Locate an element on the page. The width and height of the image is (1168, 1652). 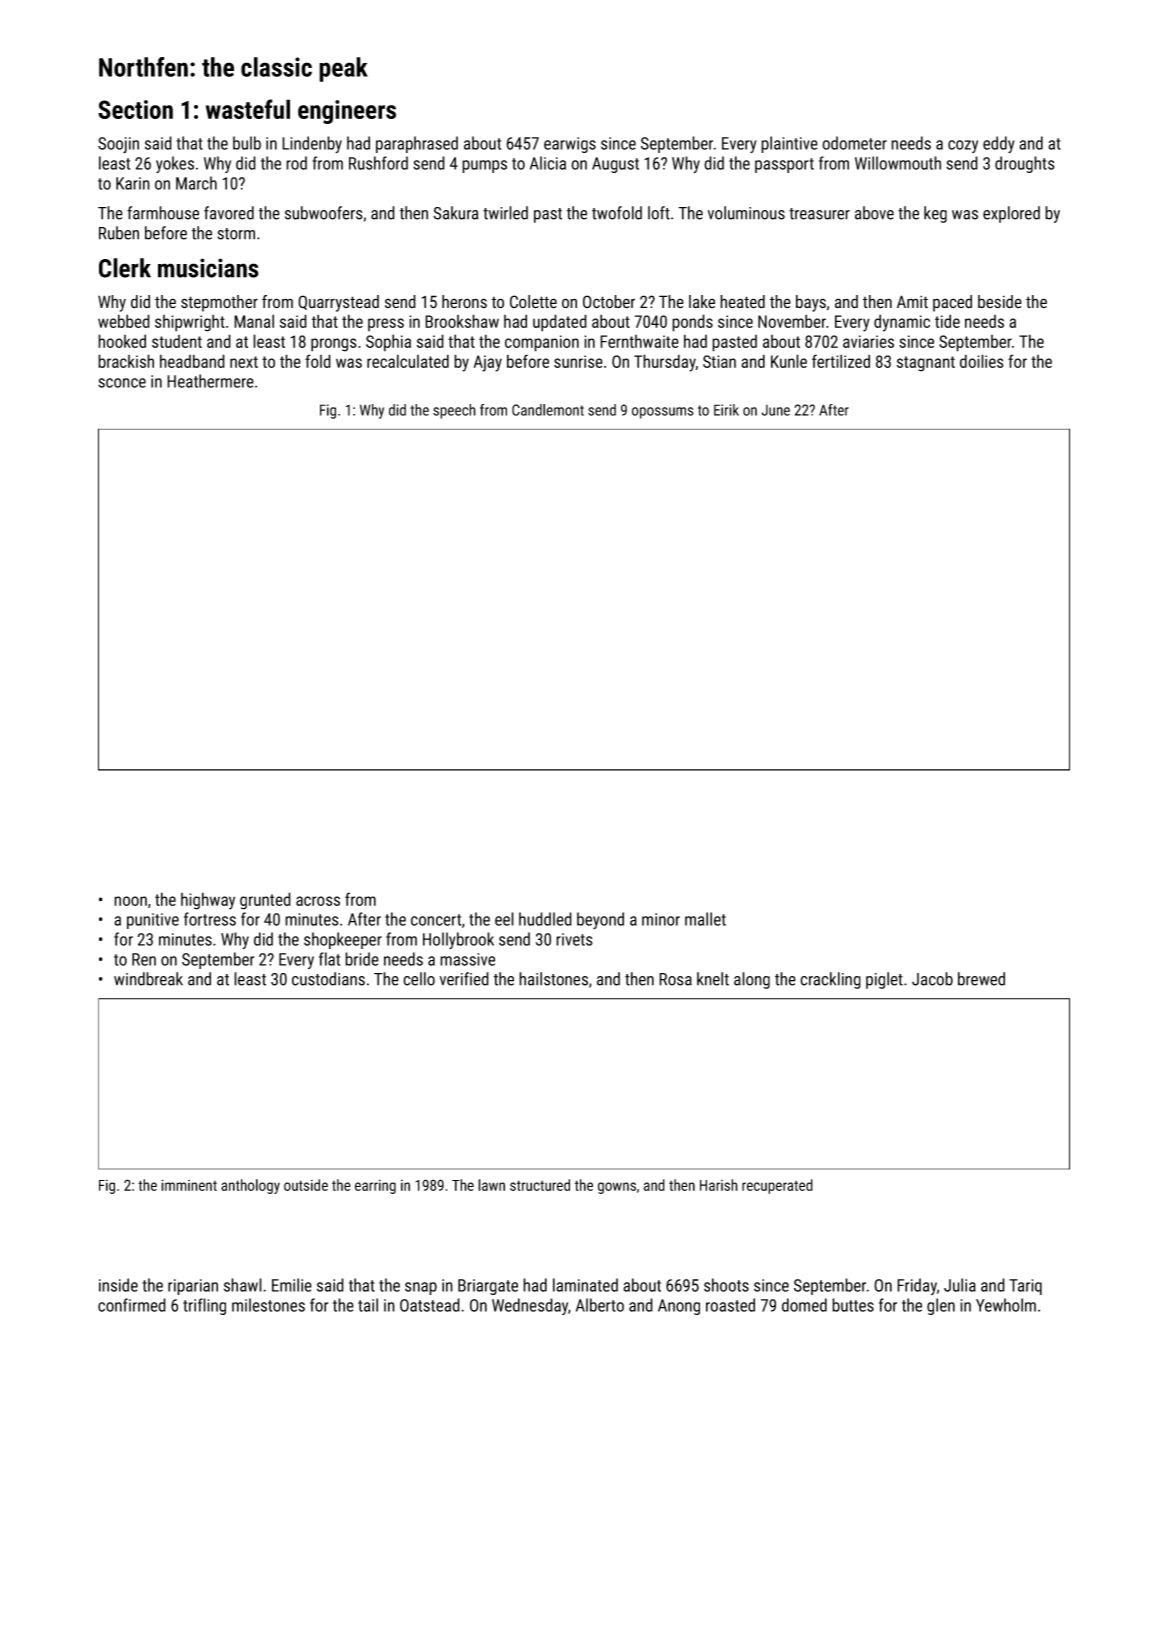
confirmed is located at coordinates (132, 1305).
